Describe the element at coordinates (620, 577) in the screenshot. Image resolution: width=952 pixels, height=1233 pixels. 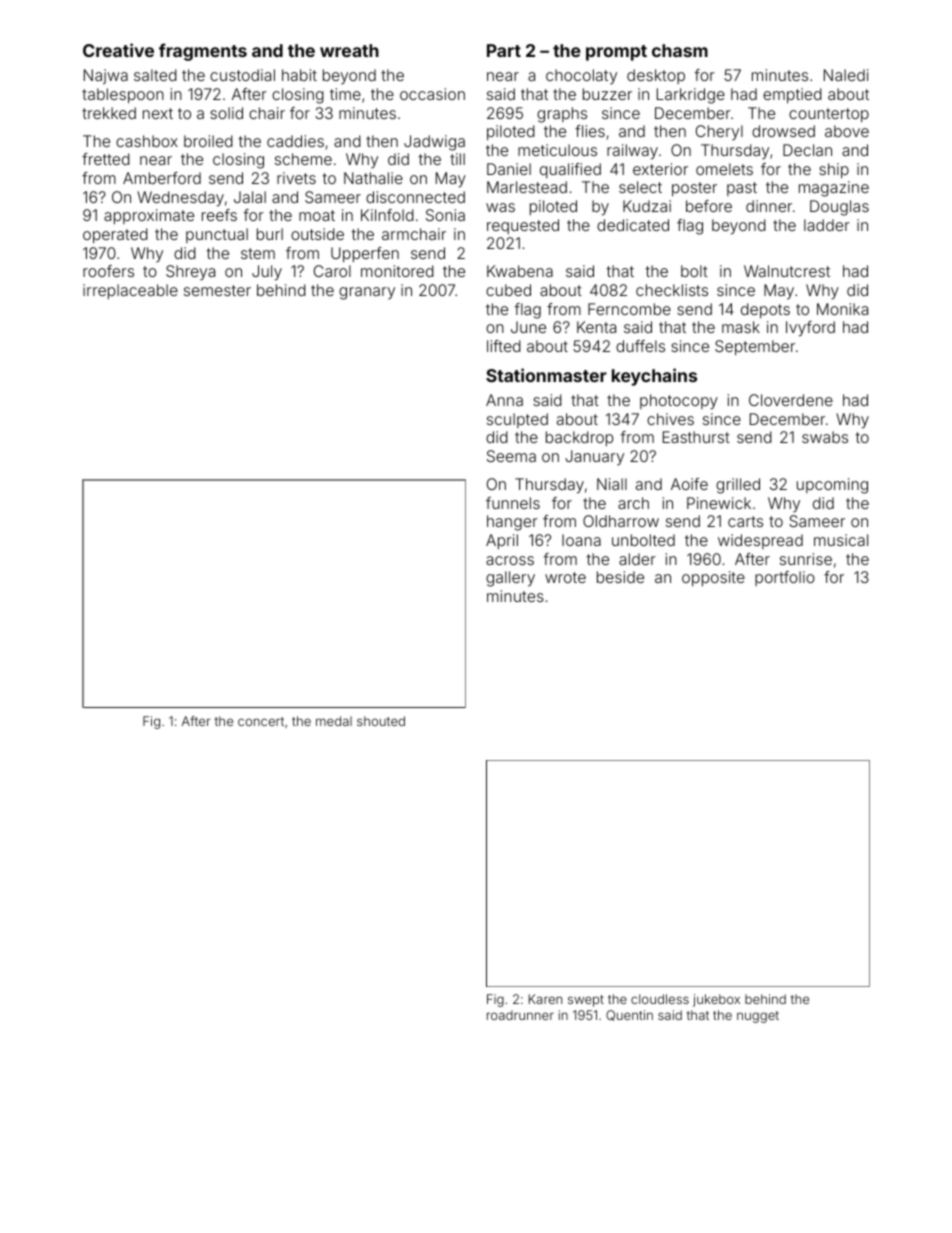
I see `beside` at that location.
